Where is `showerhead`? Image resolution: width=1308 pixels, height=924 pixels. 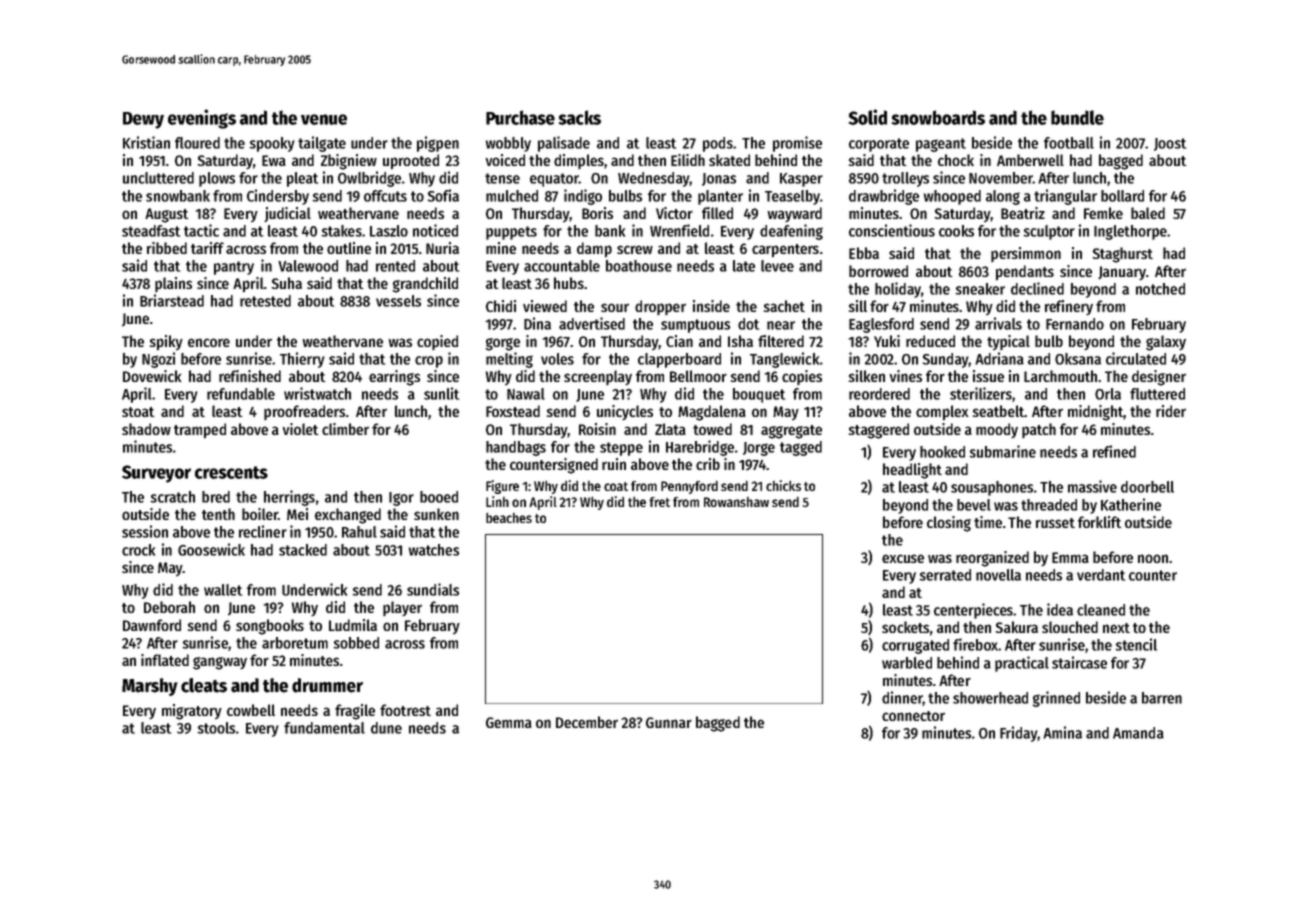
showerhead is located at coordinates (990, 698).
